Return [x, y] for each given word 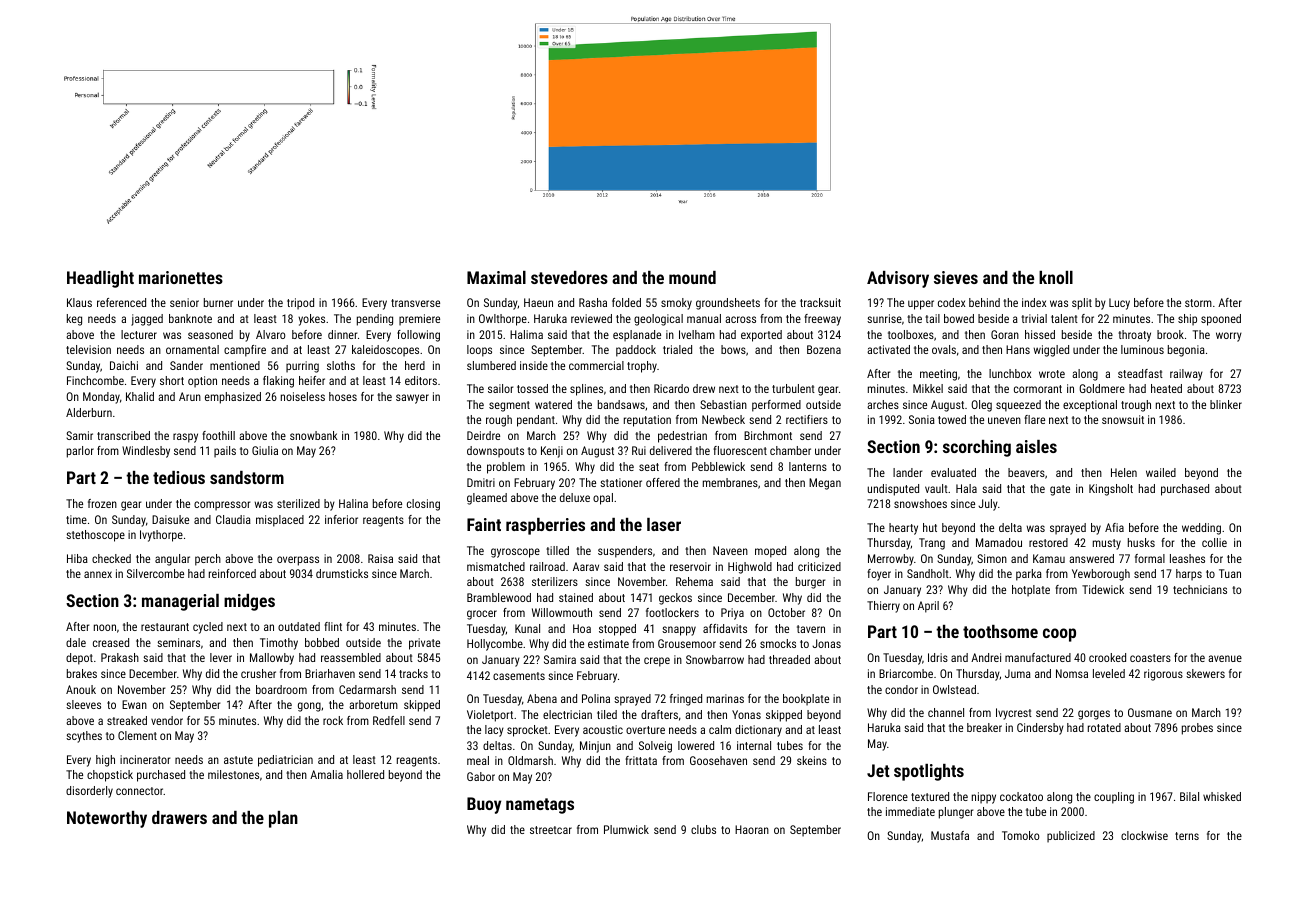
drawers [179, 817]
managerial [180, 602]
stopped [617, 630]
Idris [938, 657]
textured [930, 796]
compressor [222, 506]
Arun [190, 396]
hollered [365, 774]
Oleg [981, 406]
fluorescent [740, 450]
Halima [526, 334]
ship [1187, 320]
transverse [415, 303]
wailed [1161, 472]
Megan [825, 484]
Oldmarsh [530, 760]
